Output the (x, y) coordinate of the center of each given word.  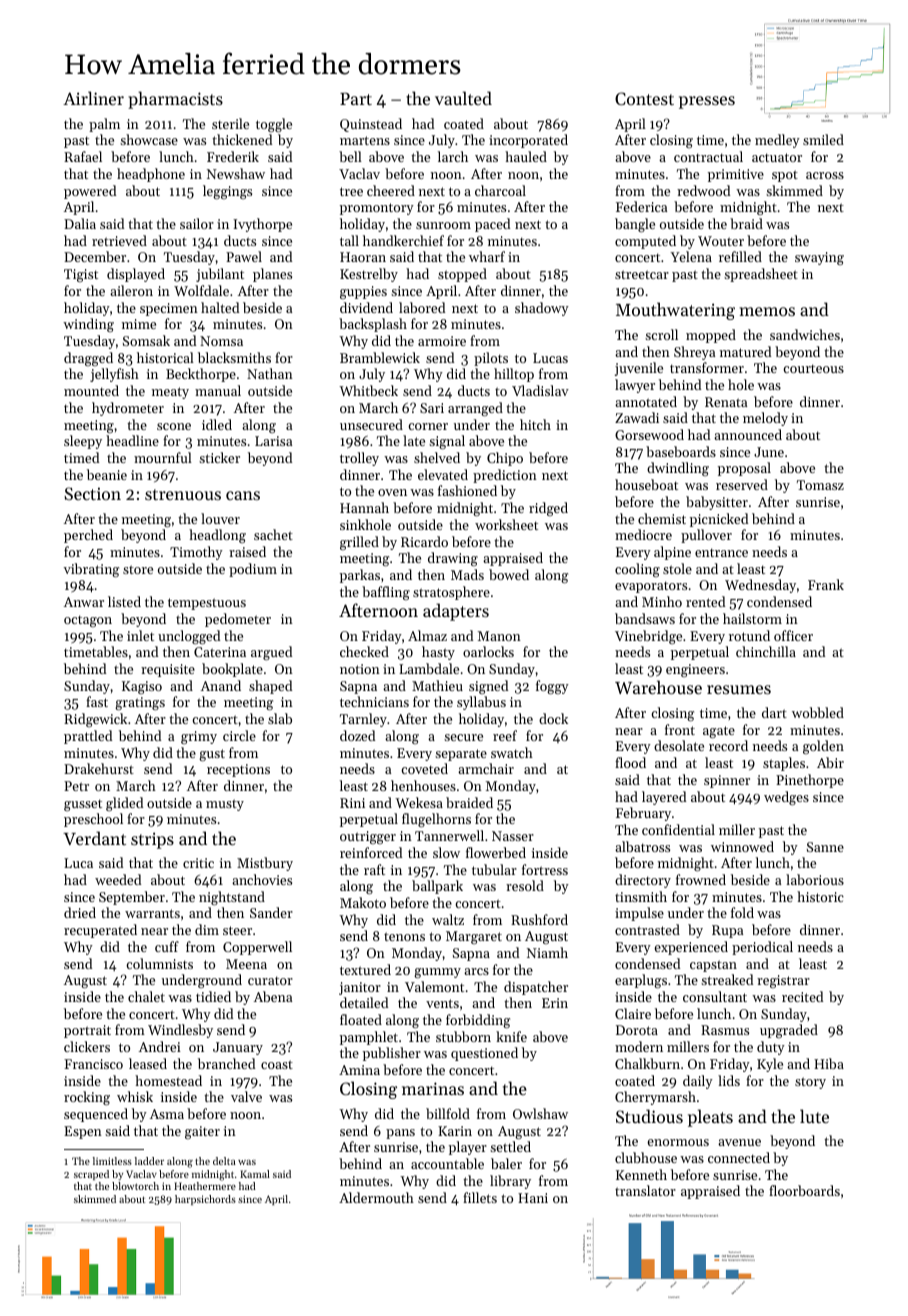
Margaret (474, 937)
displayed (136, 275)
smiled (823, 139)
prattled (88, 737)
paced (492, 225)
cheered (391, 190)
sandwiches (805, 334)
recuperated (100, 931)
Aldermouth (376, 1197)
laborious (815, 879)
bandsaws (645, 618)
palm (104, 125)
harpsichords (205, 1200)
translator (645, 1190)
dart (774, 712)
